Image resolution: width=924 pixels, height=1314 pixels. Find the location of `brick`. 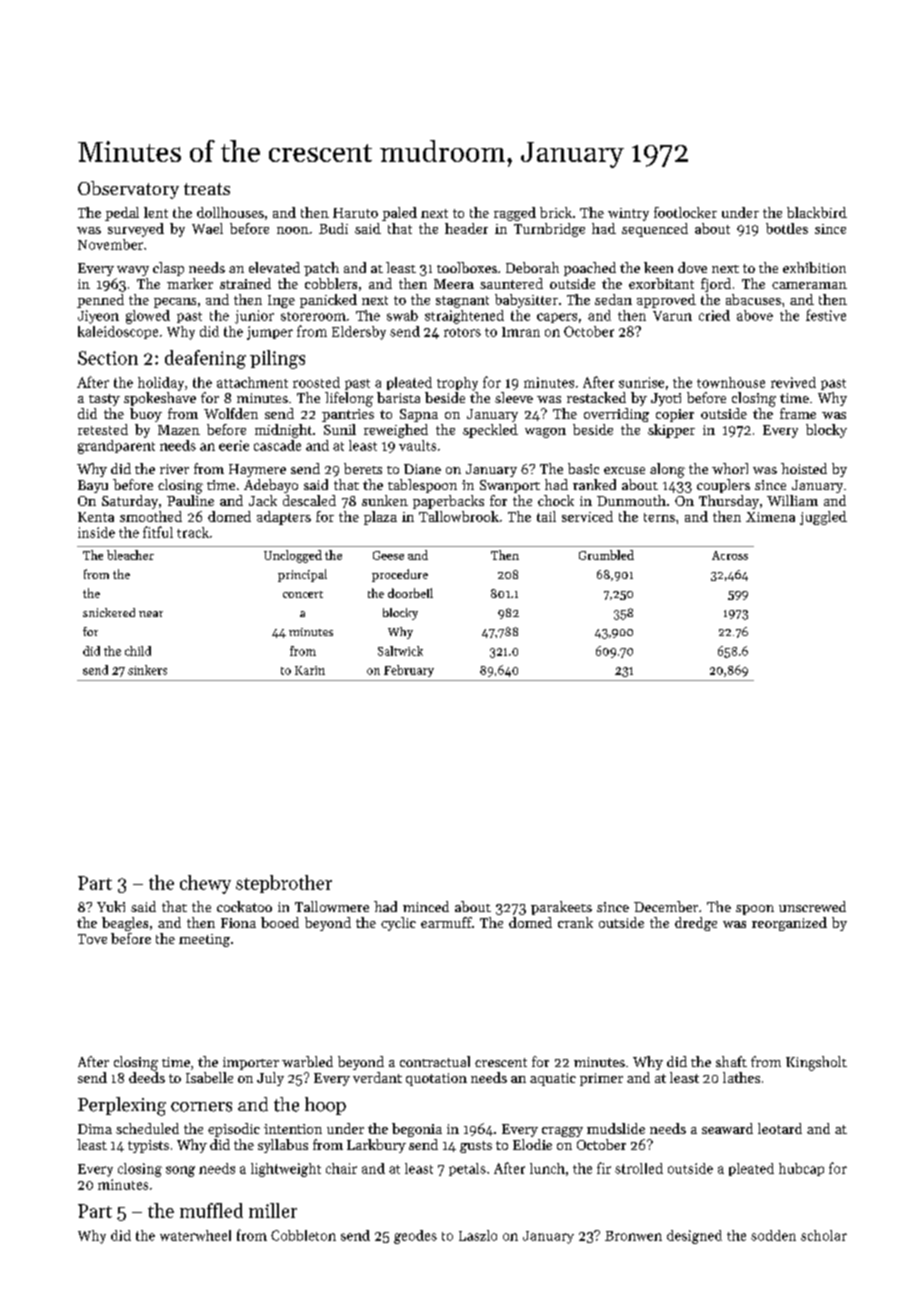

brick is located at coordinates (556, 212).
